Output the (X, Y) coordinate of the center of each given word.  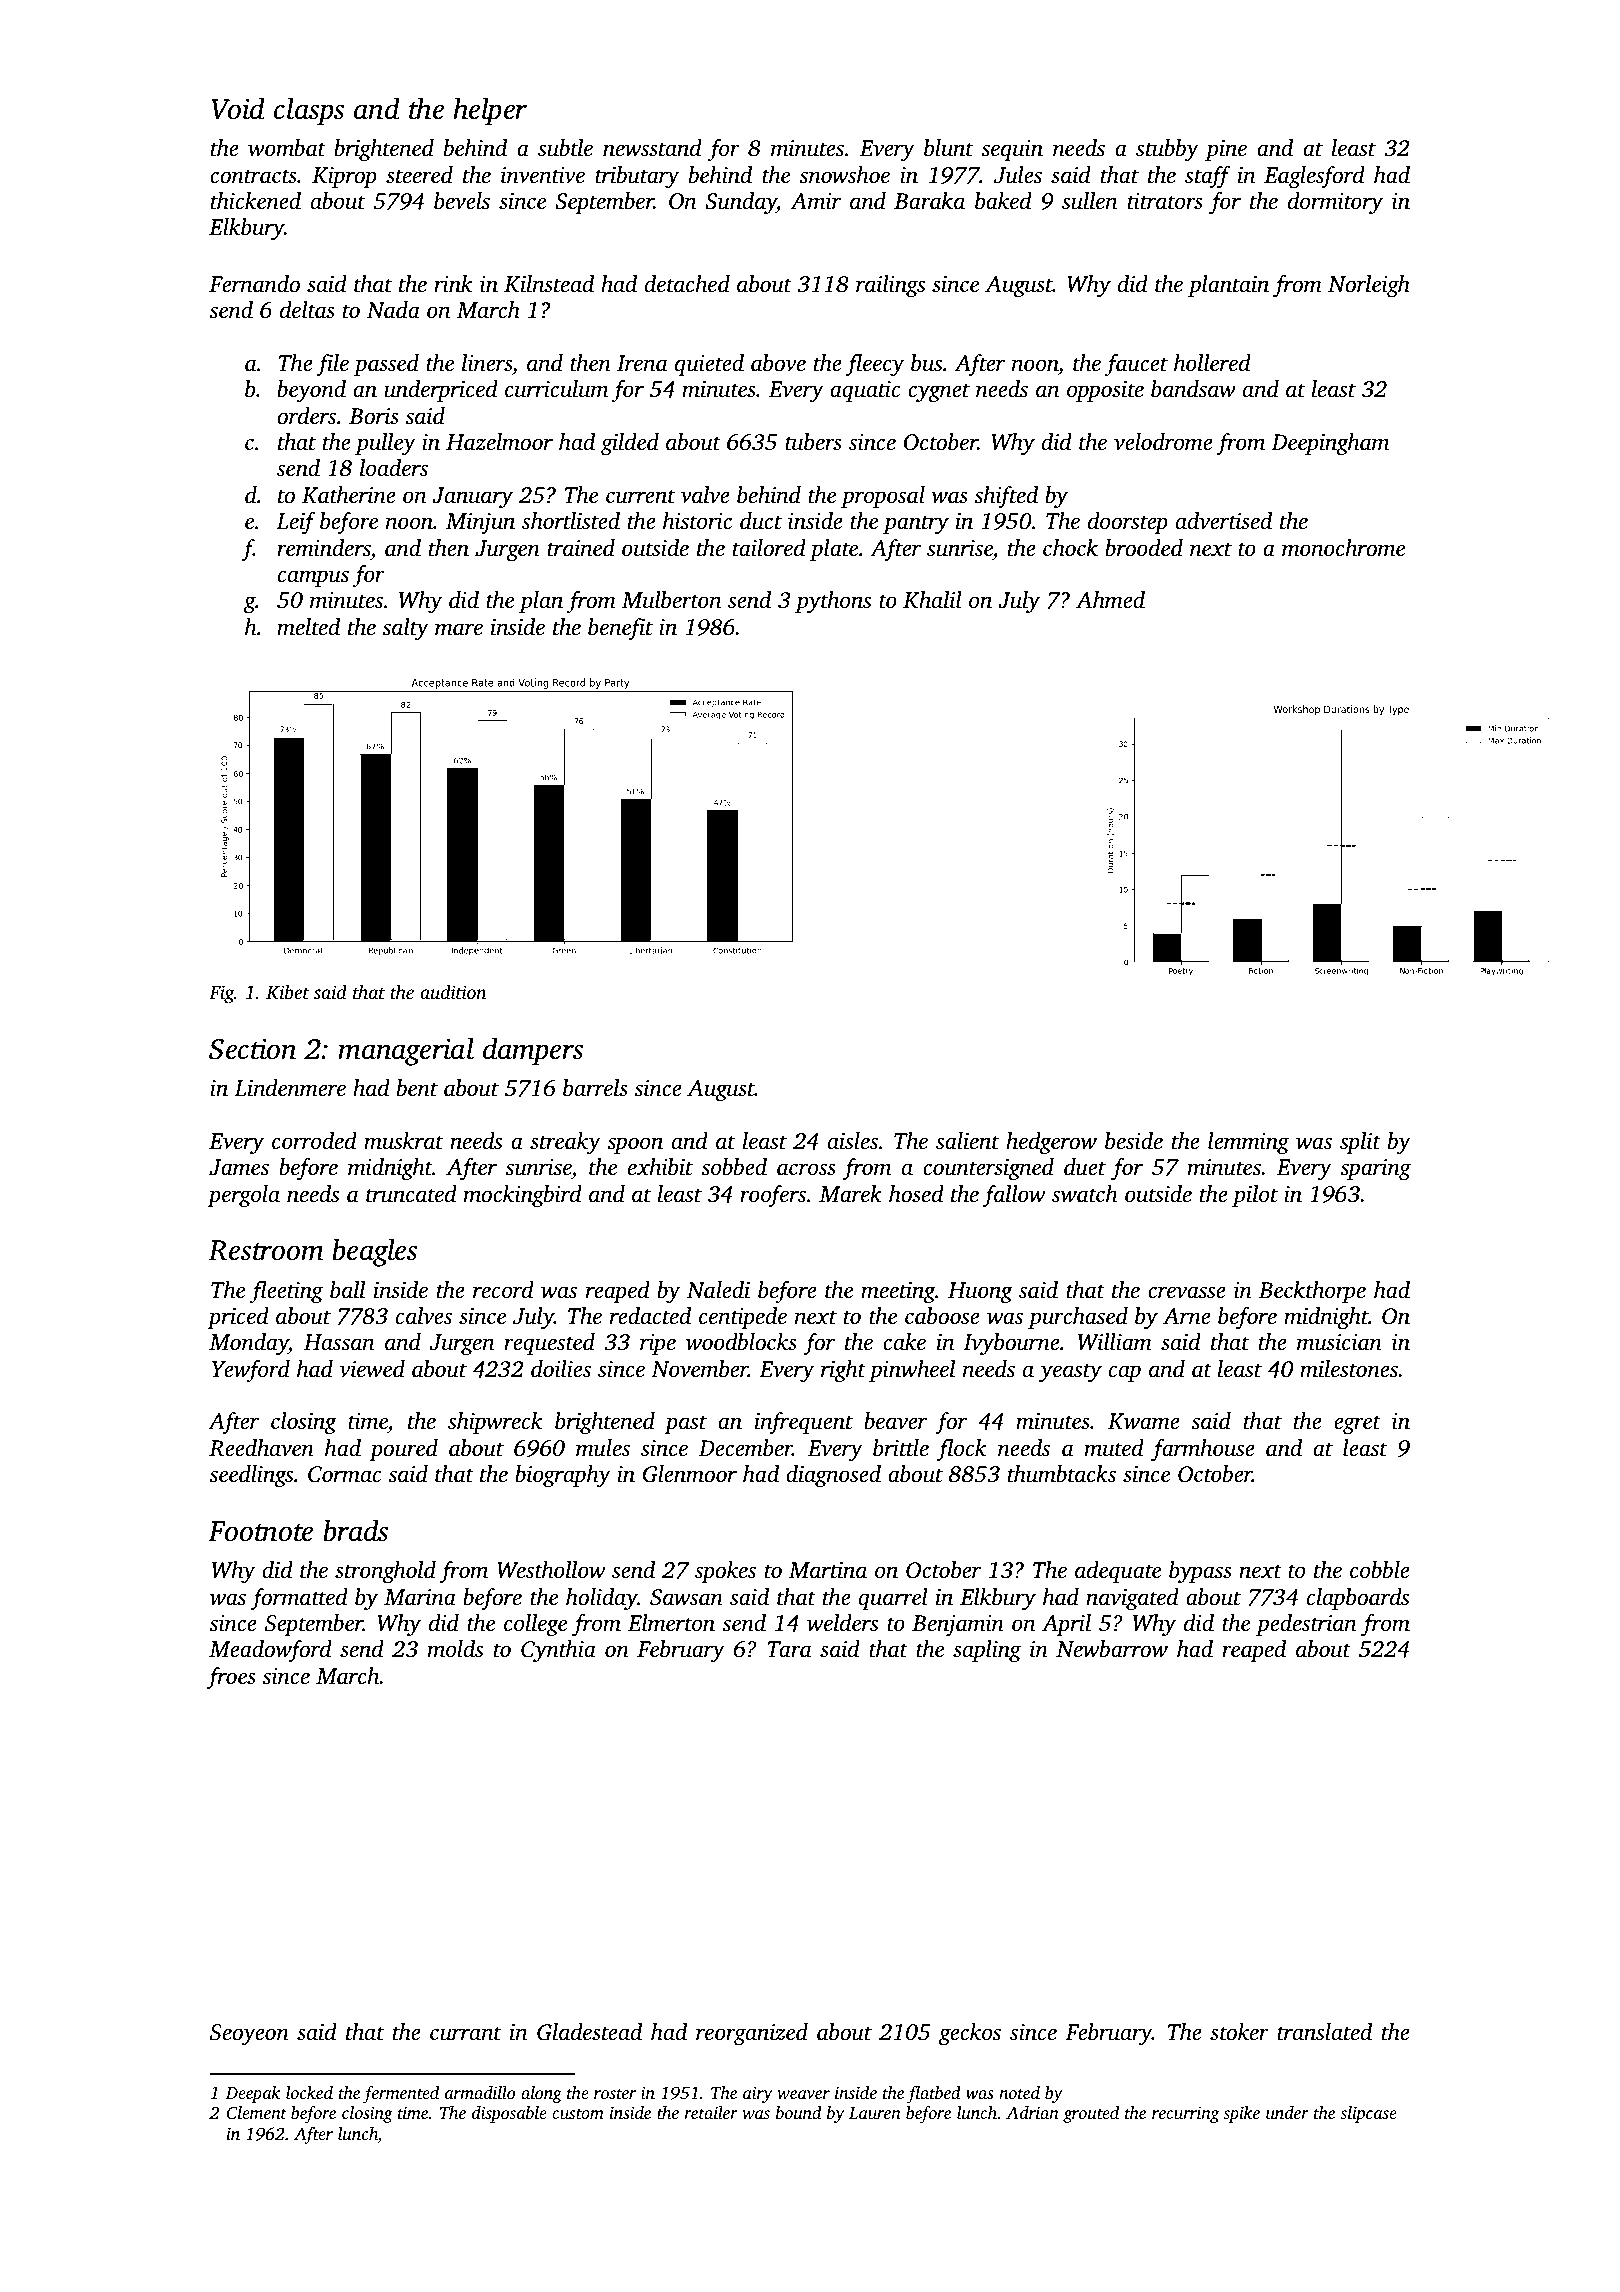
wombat (287, 148)
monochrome (1343, 548)
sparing (1375, 1170)
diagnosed (833, 1476)
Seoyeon (249, 2035)
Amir (816, 201)
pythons (833, 602)
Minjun (480, 523)
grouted (1091, 2114)
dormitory (1335, 203)
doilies (561, 1369)
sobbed (734, 1167)
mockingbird (523, 1196)
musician (1339, 1342)
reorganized (752, 2034)
